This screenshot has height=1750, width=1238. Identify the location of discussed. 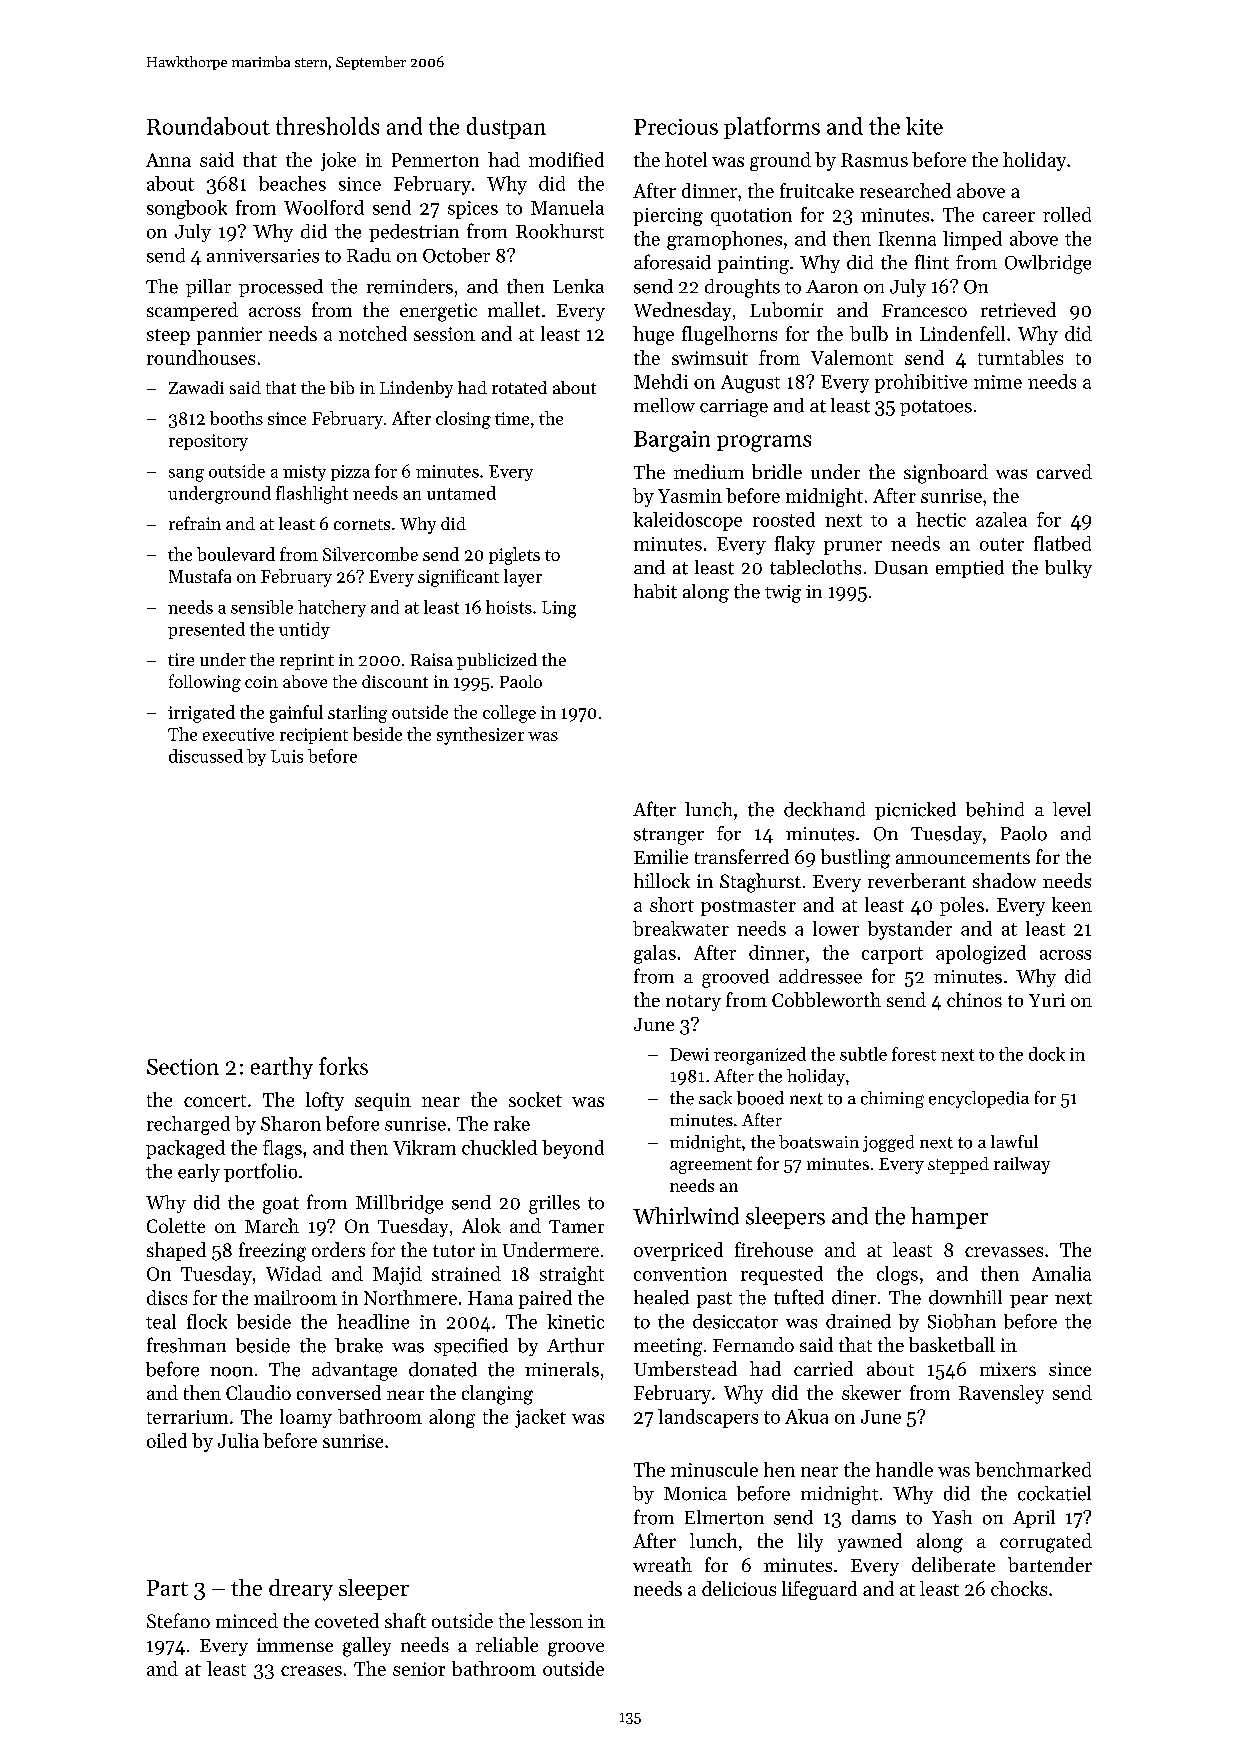
(206, 756).
